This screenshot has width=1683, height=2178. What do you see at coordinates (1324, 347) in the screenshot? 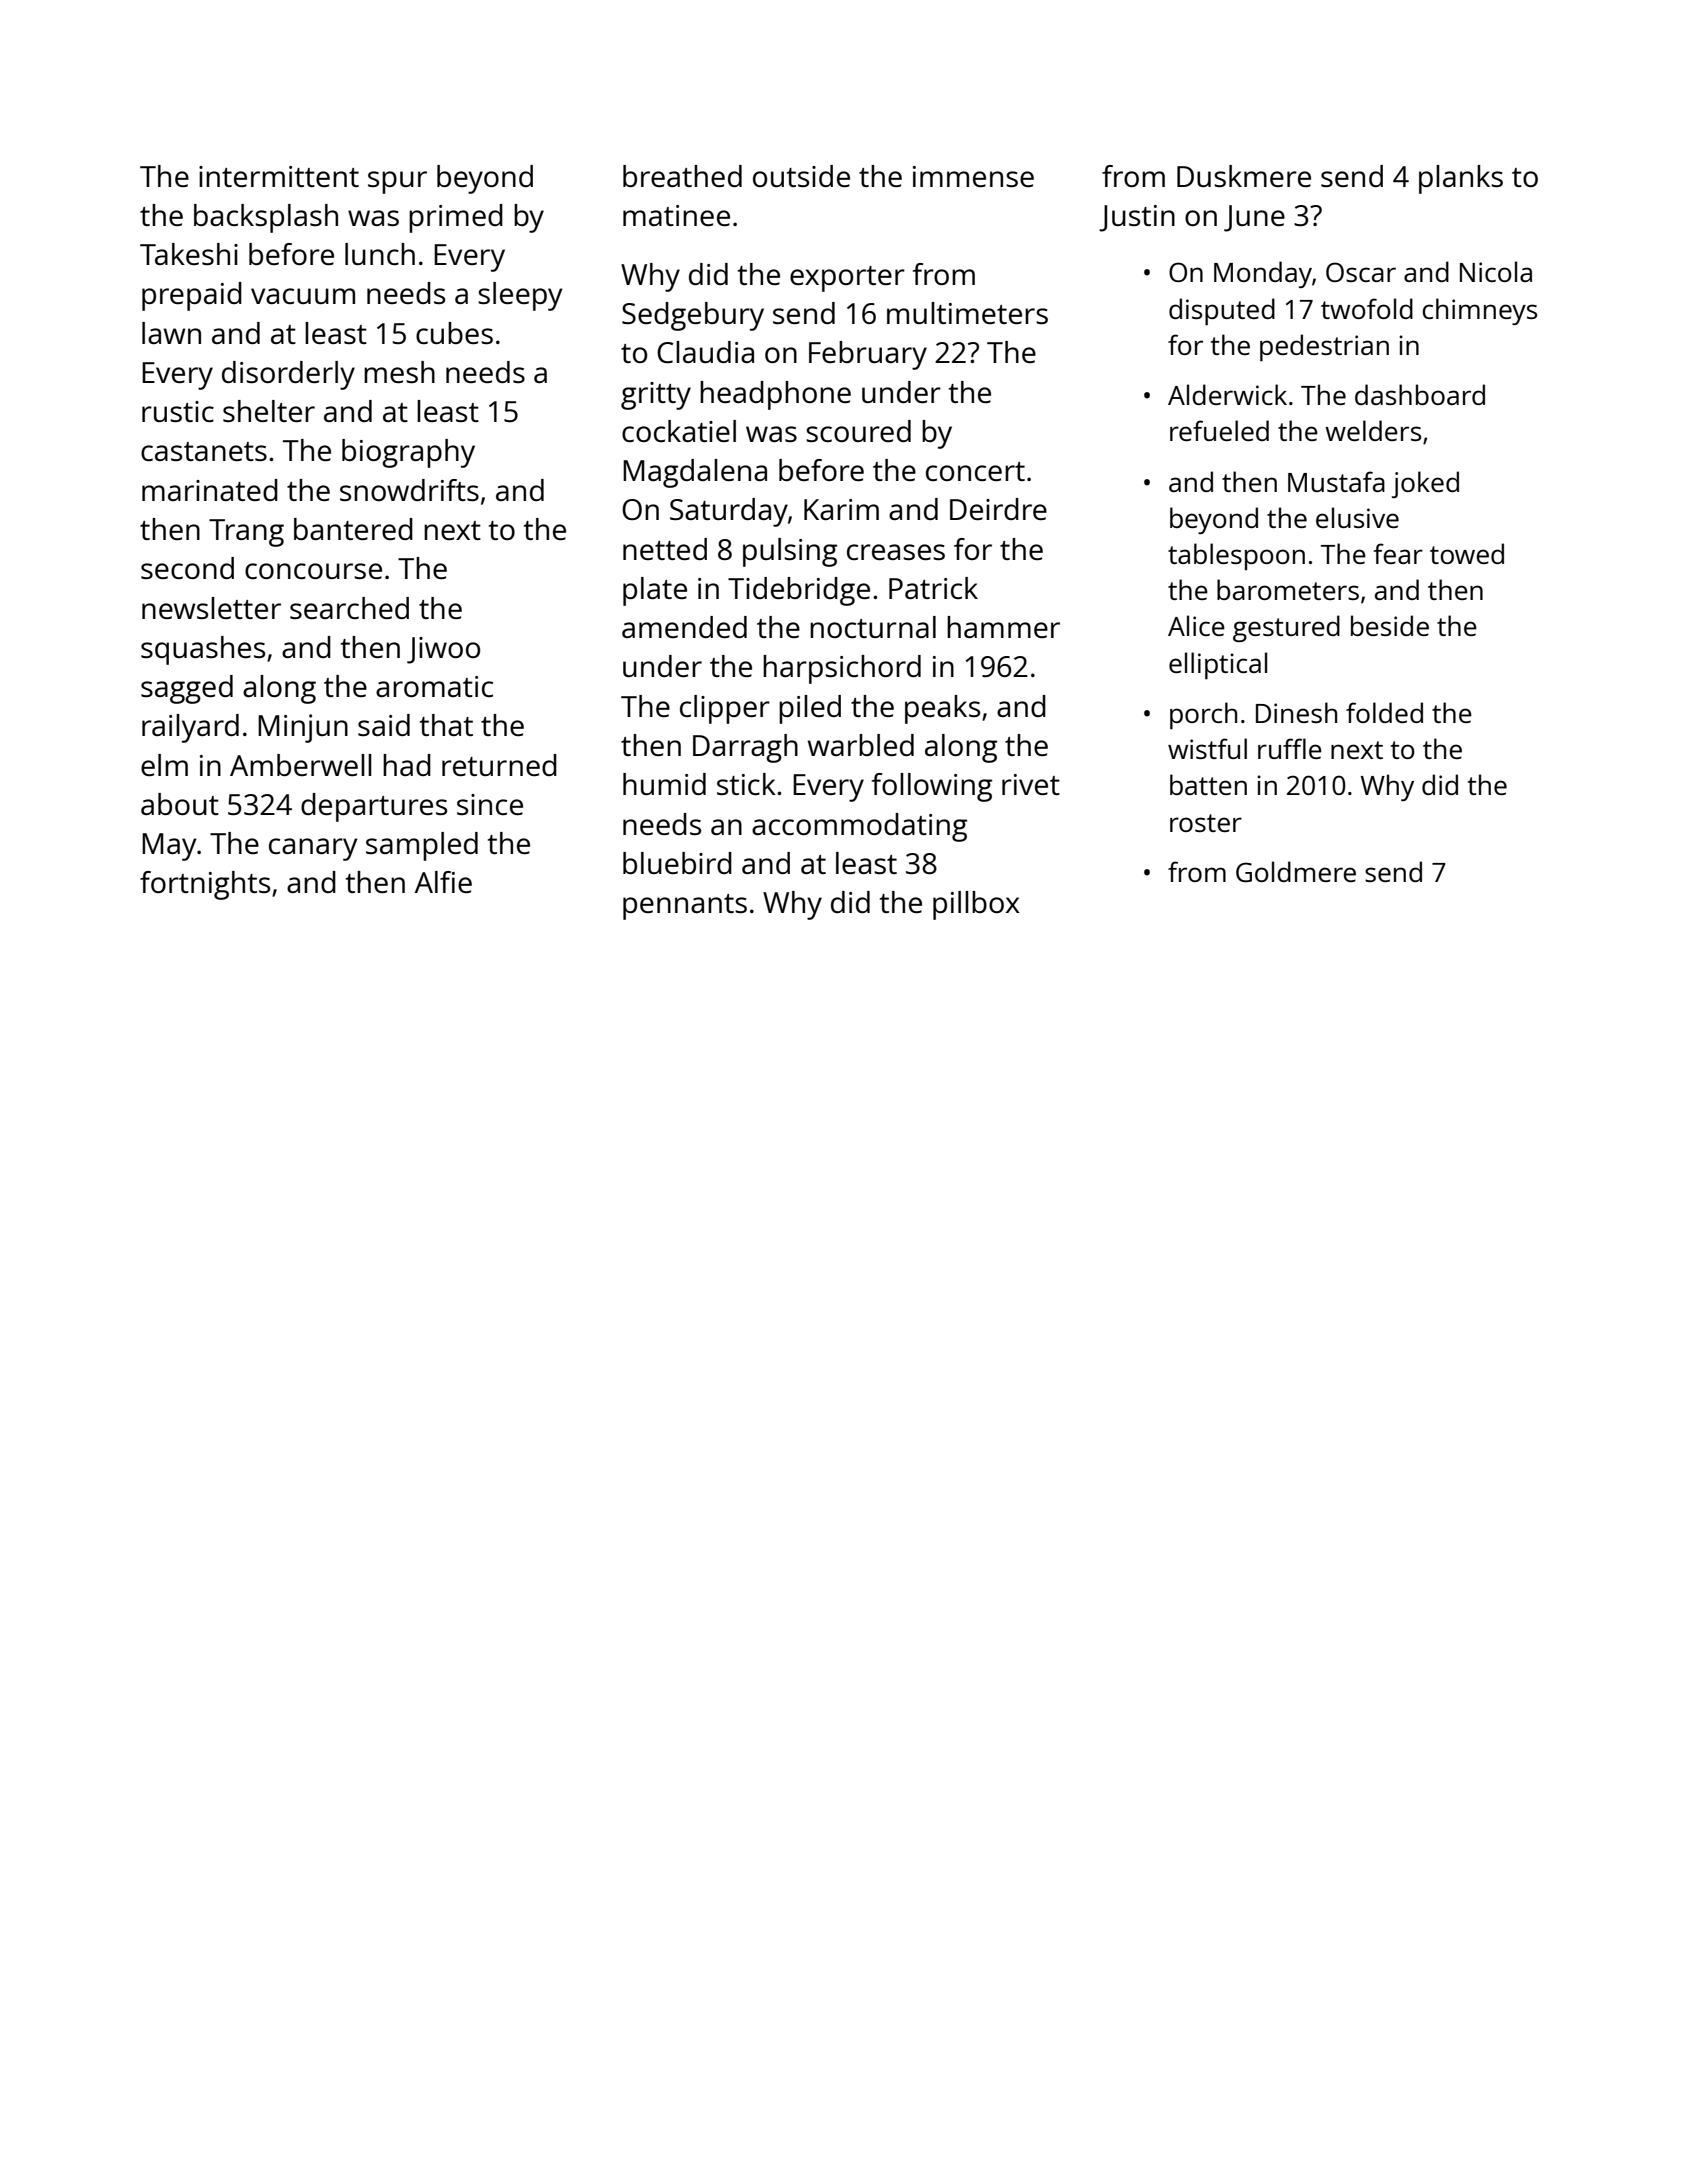
I see `pedestrian` at bounding box center [1324, 347].
